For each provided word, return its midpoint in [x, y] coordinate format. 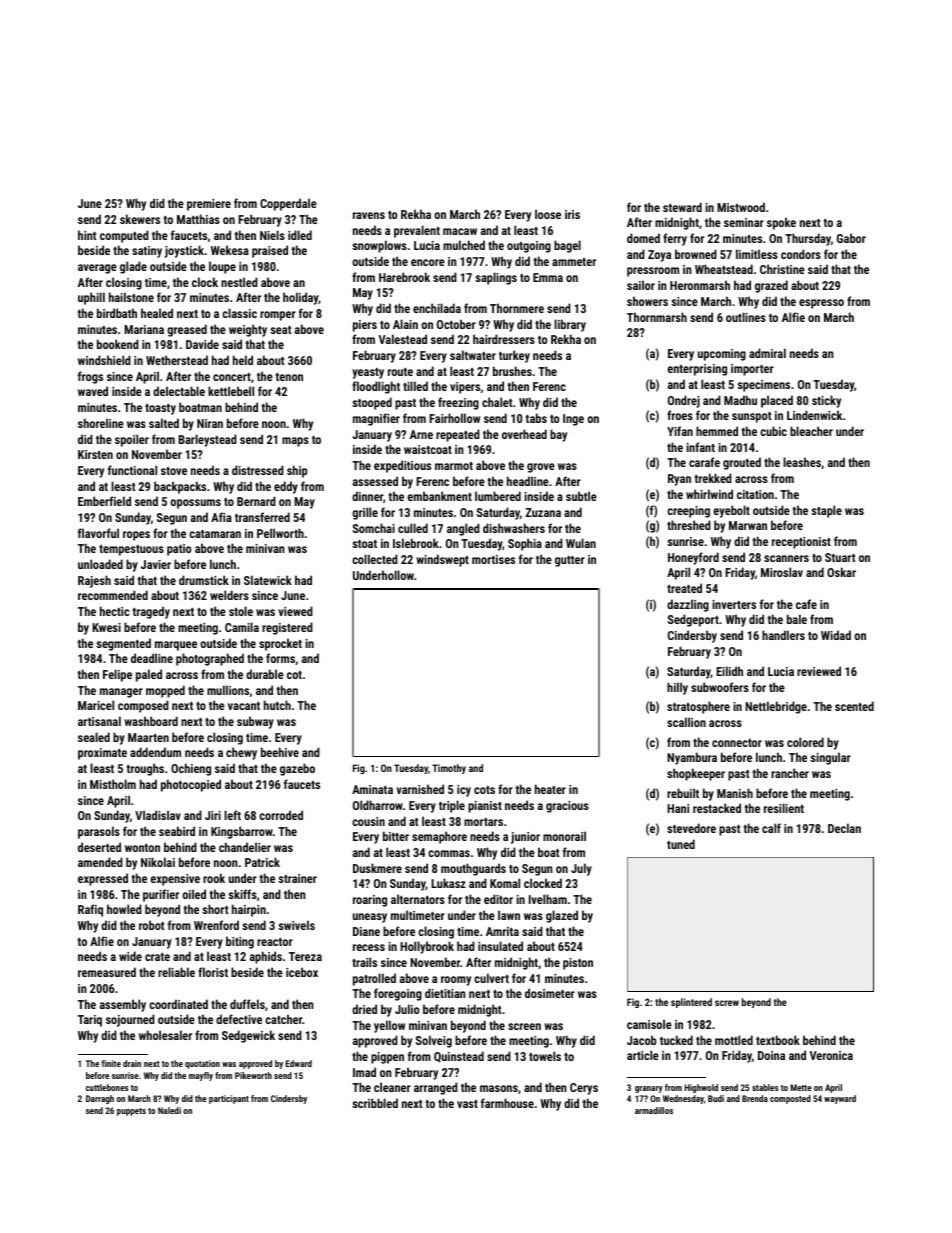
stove [174, 471]
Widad [836, 635]
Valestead [403, 339]
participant [229, 1099]
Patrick [262, 862]
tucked [676, 1040]
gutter [570, 561]
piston [578, 964]
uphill [91, 298]
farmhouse [507, 1103]
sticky [826, 401]
